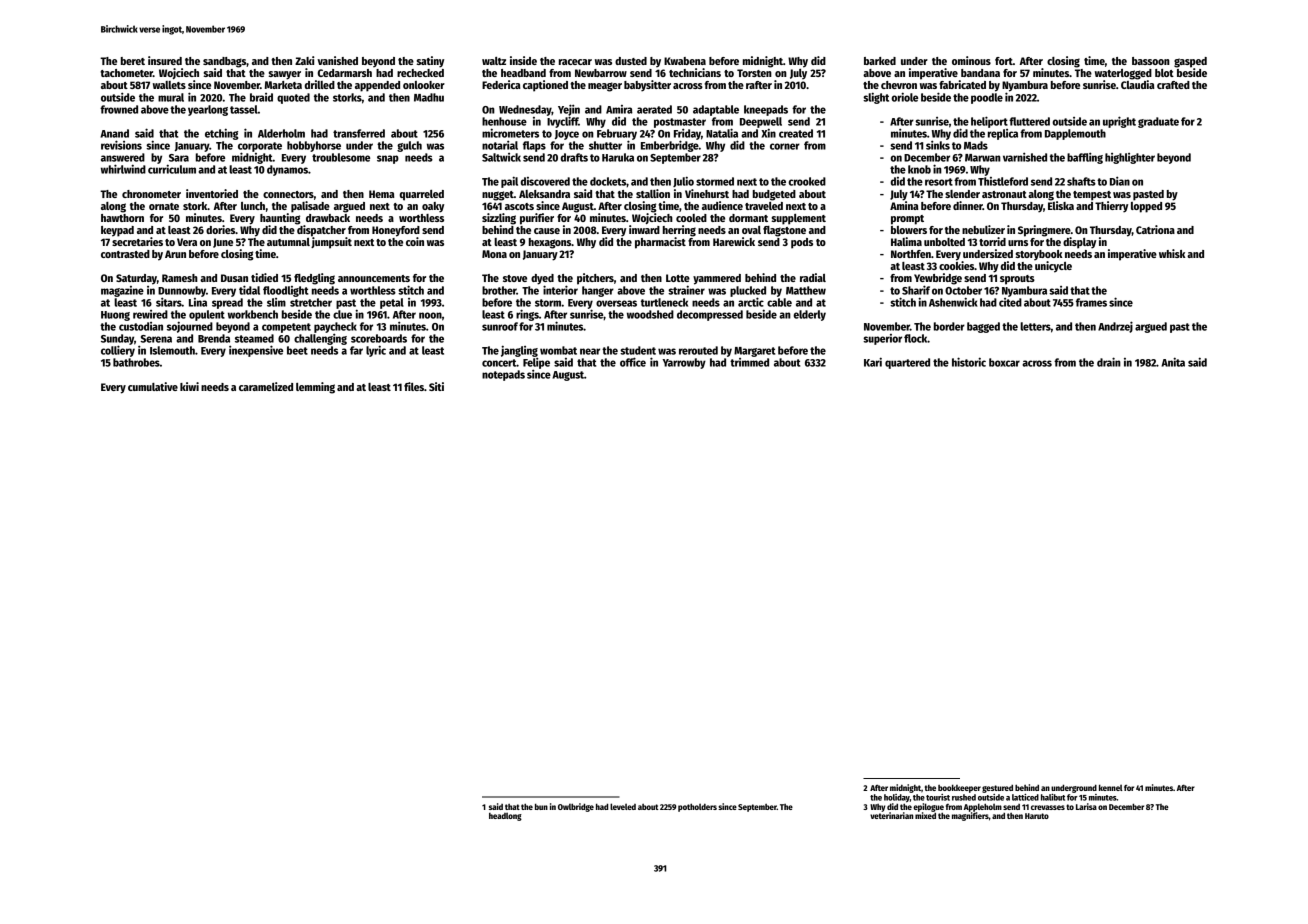 Image resolution: width=1308 pixels, height=924 pixels. I want to click on rewired, so click(150, 314).
